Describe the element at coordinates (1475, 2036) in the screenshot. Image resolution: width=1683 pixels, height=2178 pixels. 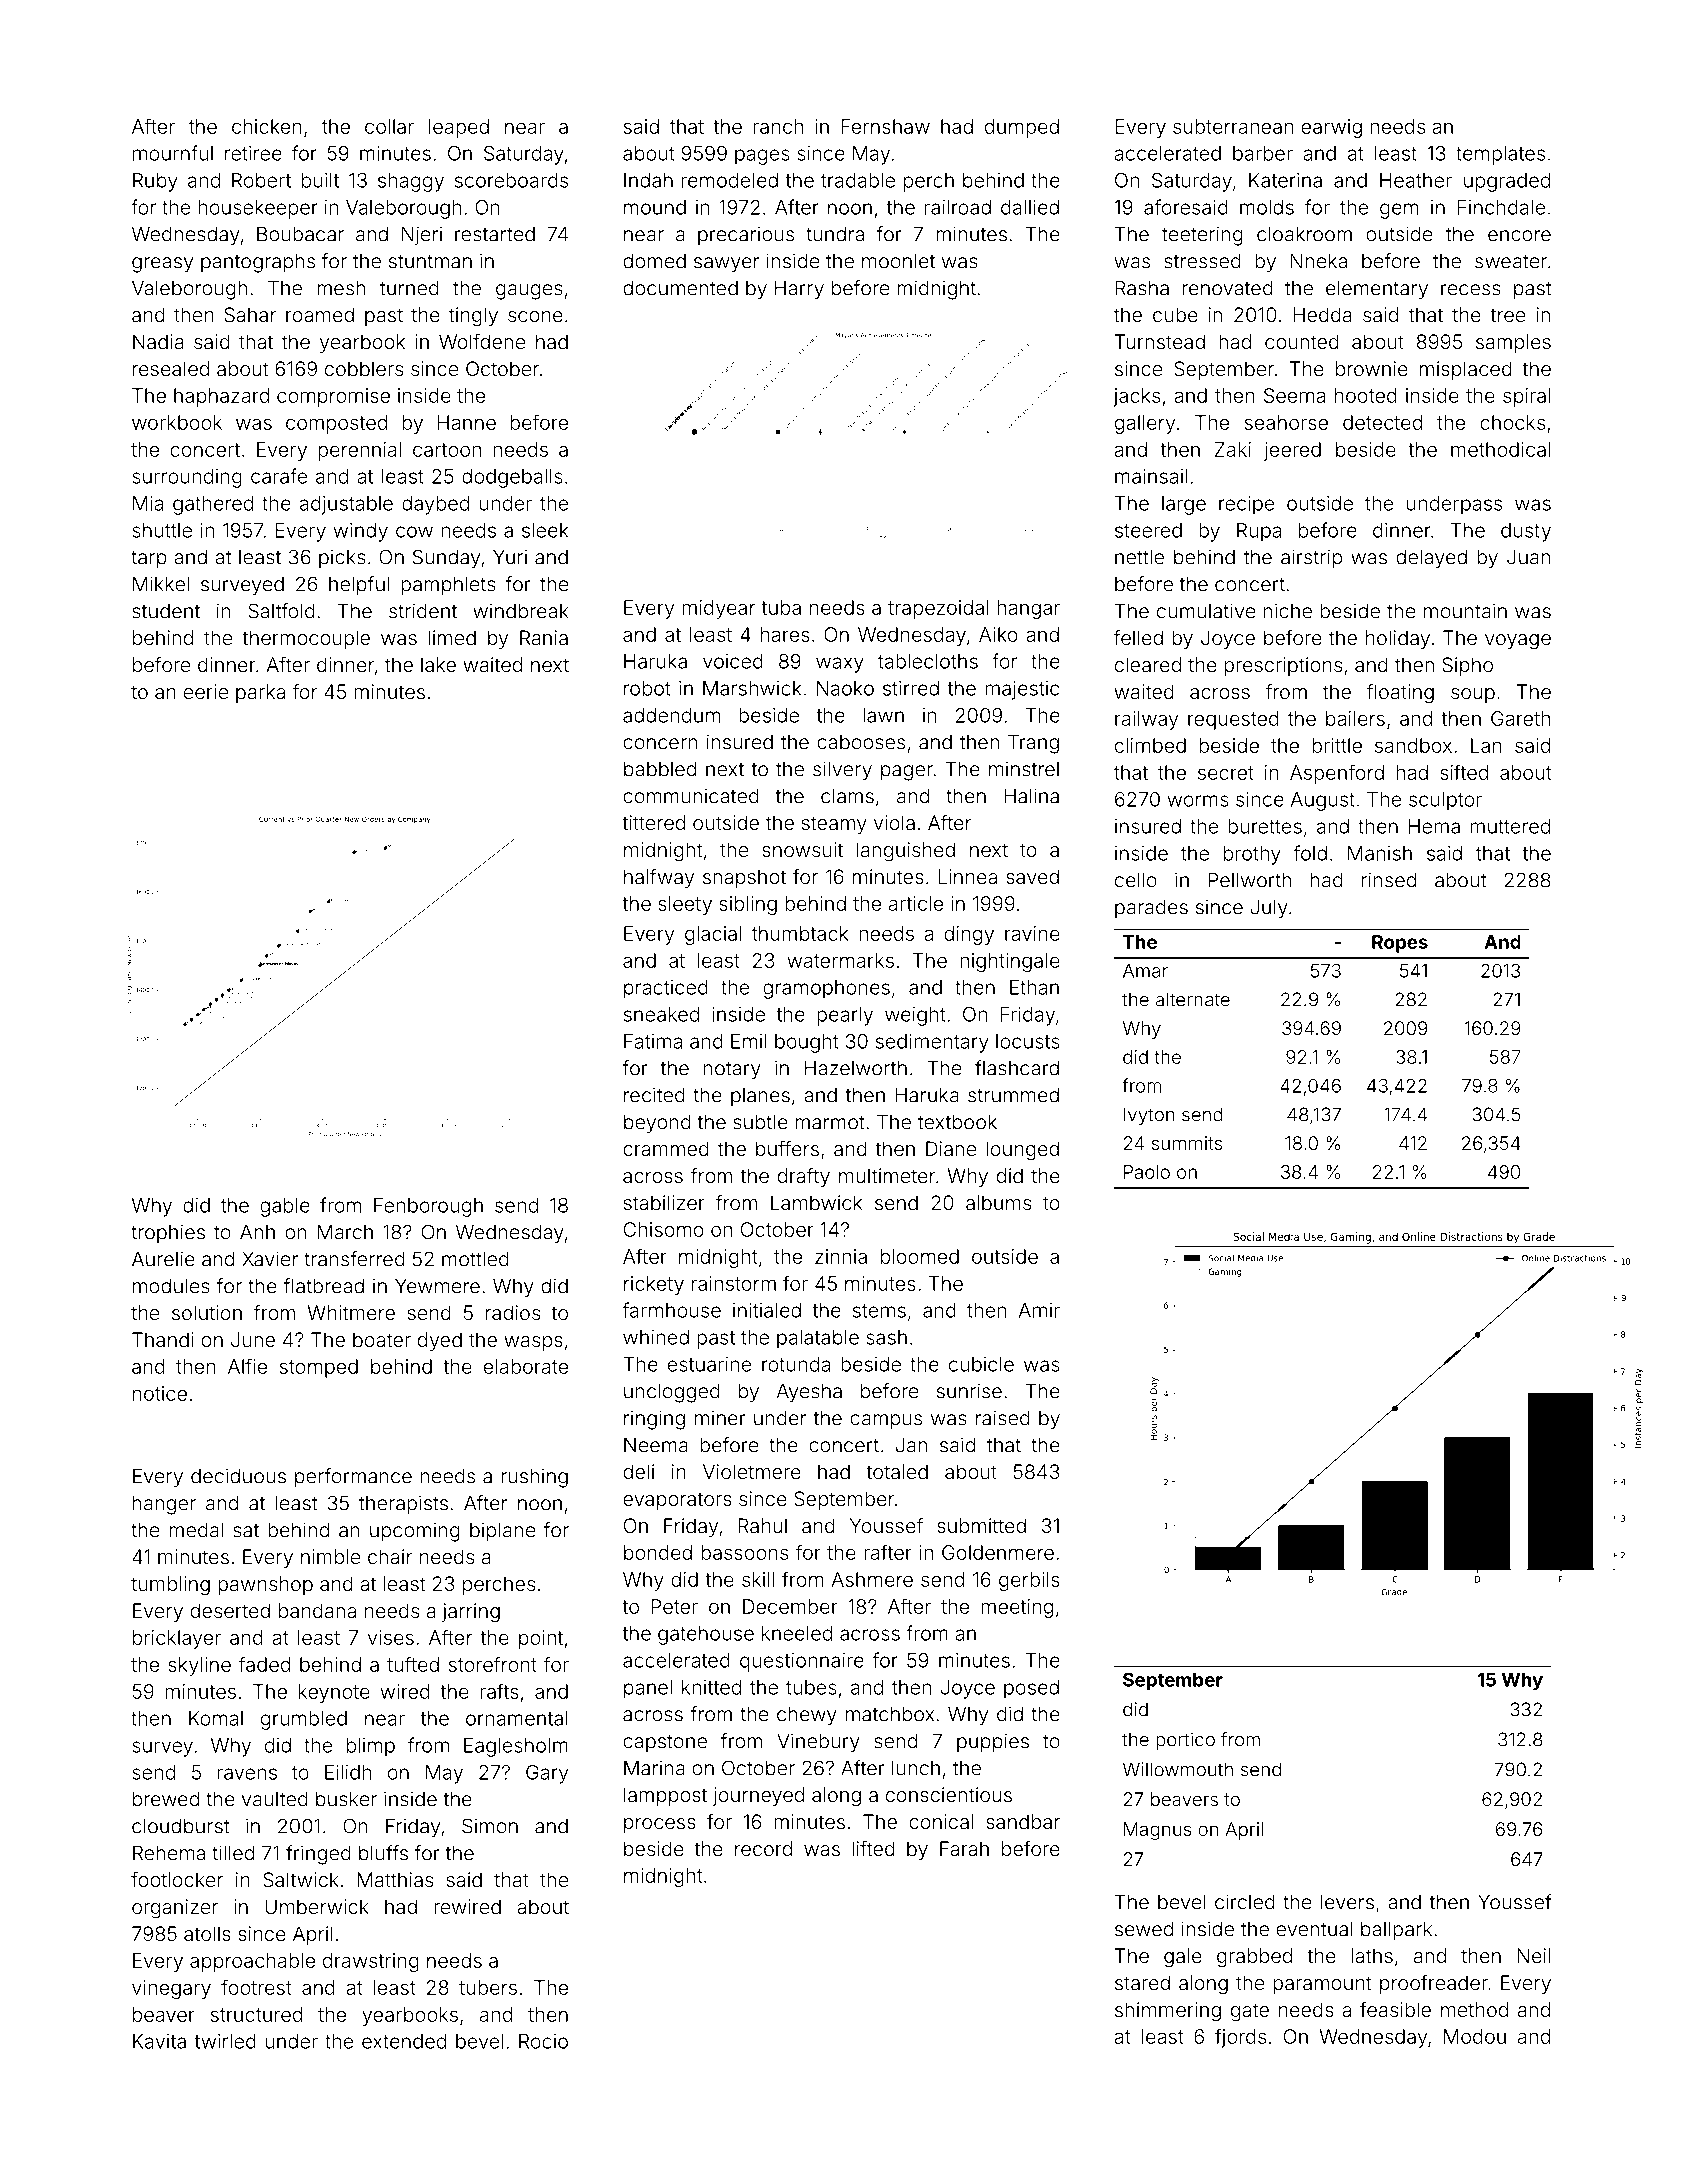
I see `Modou` at that location.
